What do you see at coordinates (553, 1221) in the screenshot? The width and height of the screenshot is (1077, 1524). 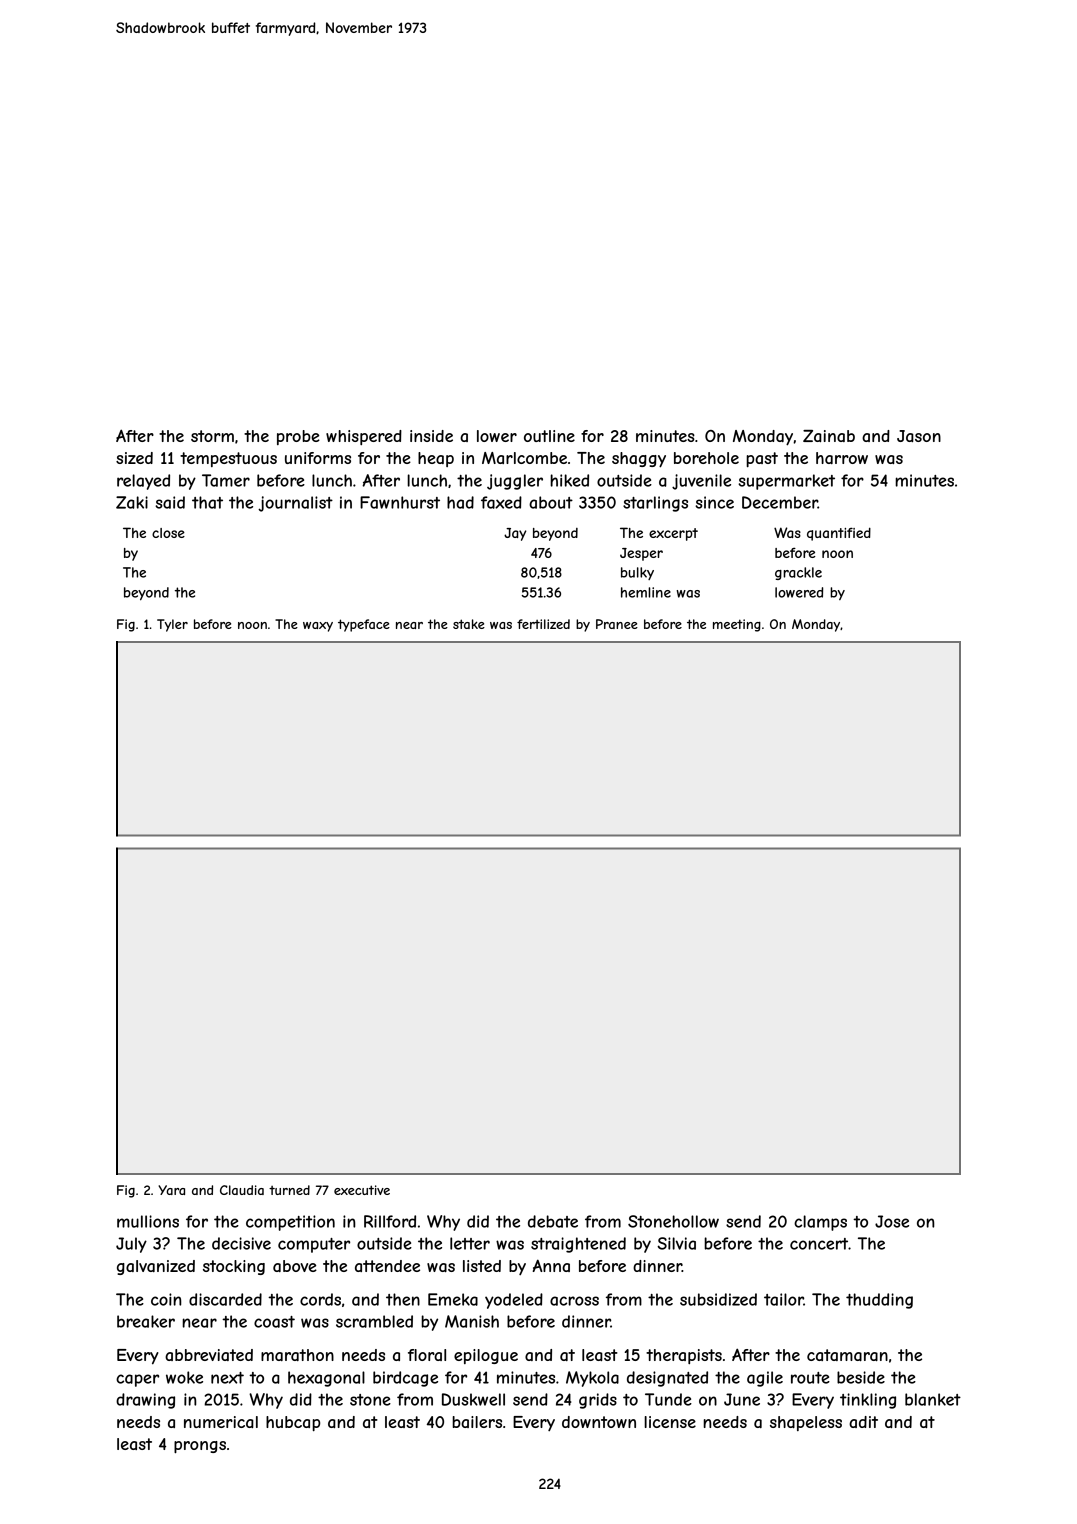 I see `debate` at bounding box center [553, 1221].
